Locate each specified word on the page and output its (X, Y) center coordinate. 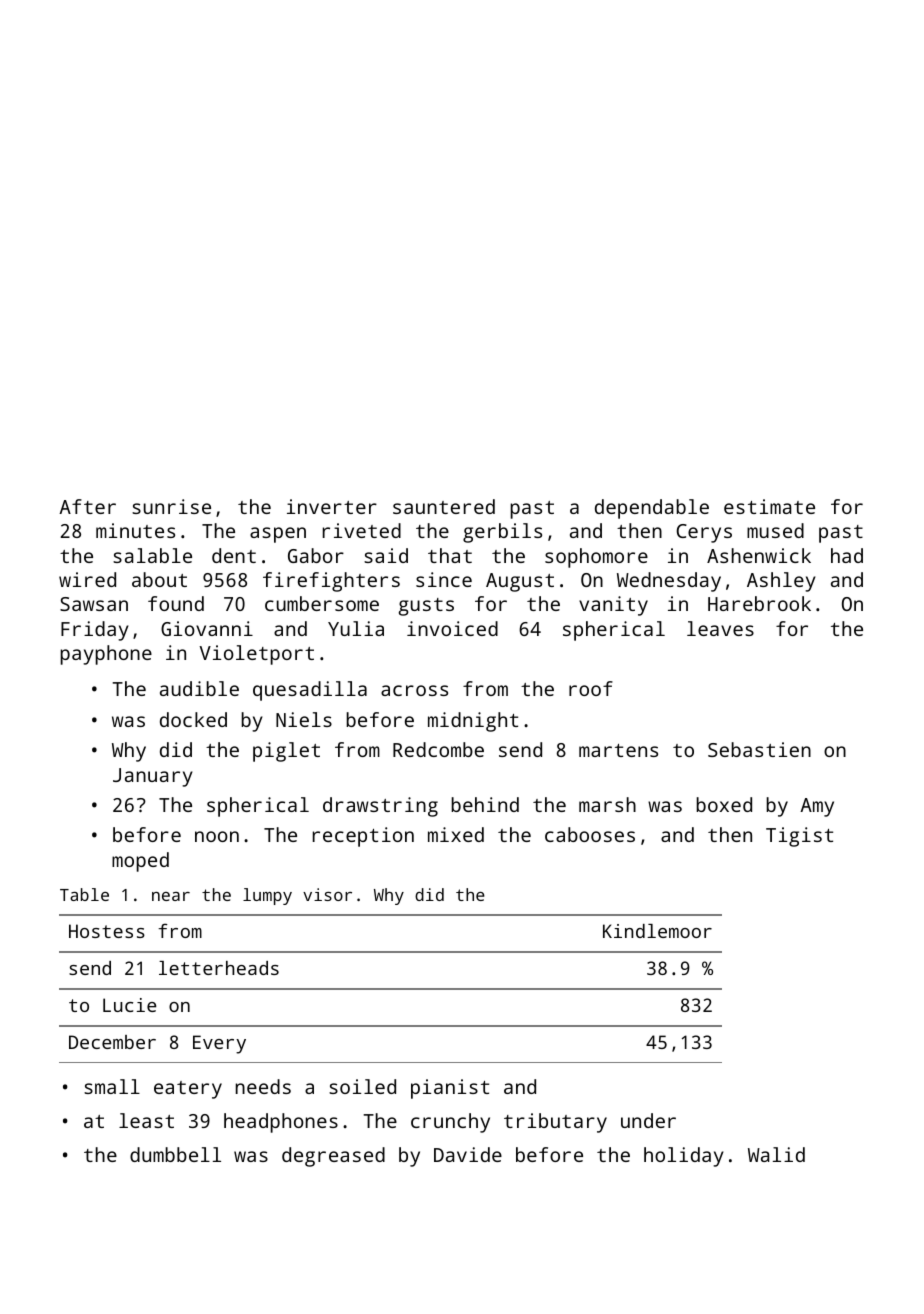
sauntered (444, 506)
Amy (817, 807)
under (648, 1120)
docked (193, 719)
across (414, 690)
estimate (769, 506)
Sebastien (759, 749)
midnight (473, 722)
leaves (720, 628)
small (112, 1086)
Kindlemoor (657, 931)
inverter (332, 506)
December (112, 1042)
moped (140, 862)
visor (327, 894)
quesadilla (310, 691)
